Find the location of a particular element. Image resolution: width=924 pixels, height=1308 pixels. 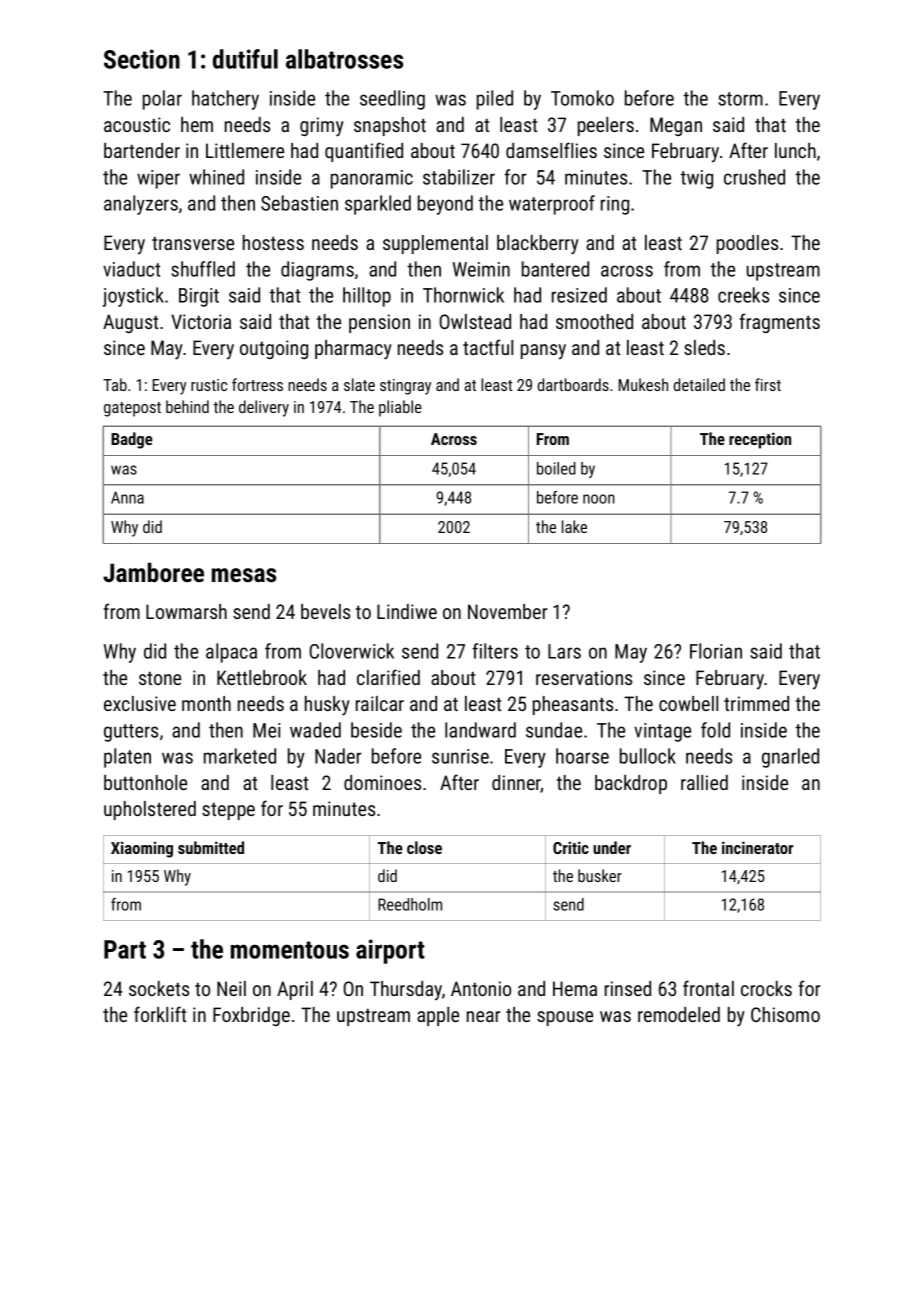

stone is located at coordinates (160, 678).
